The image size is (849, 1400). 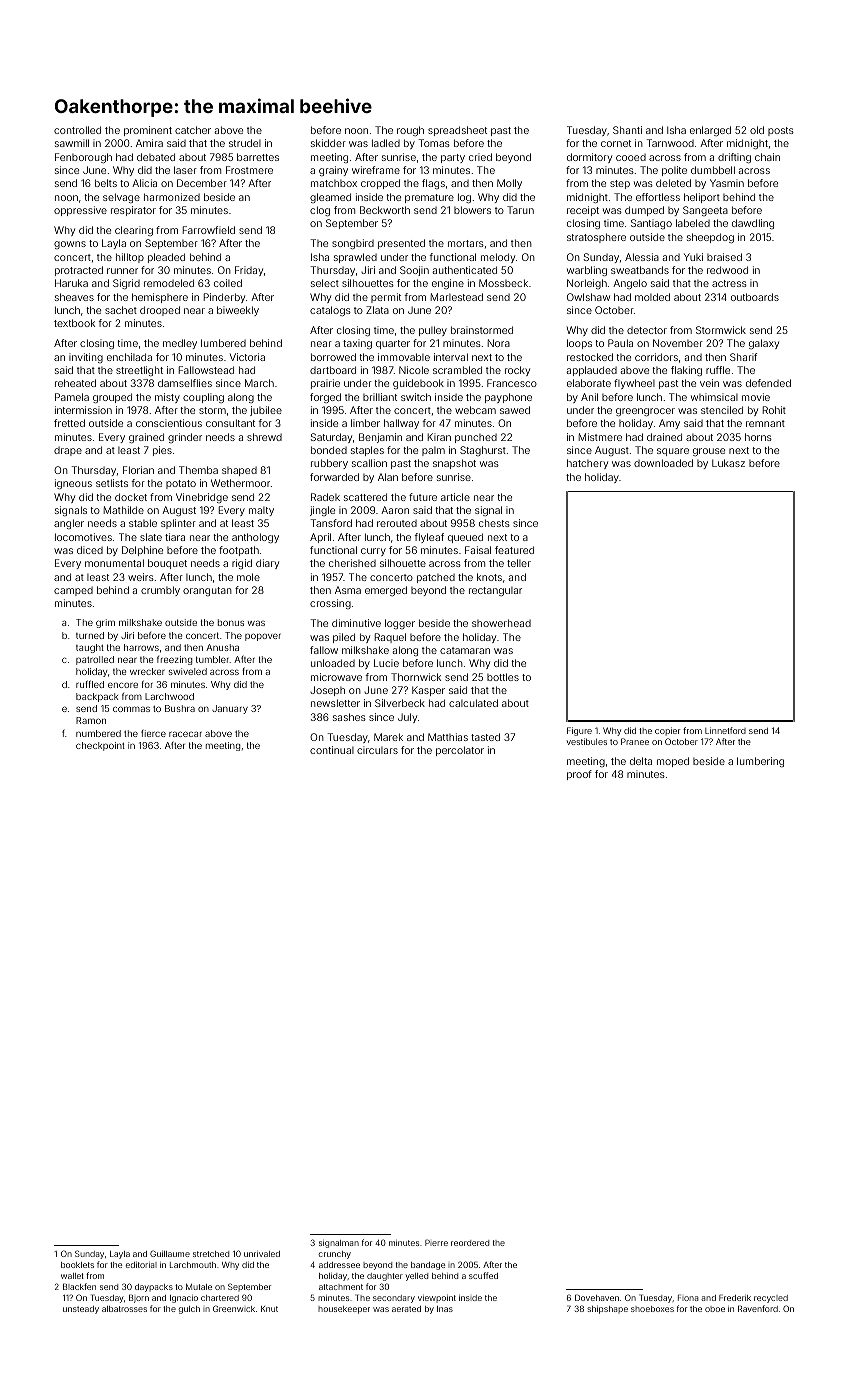 What do you see at coordinates (259, 383) in the screenshot?
I see `March` at bounding box center [259, 383].
